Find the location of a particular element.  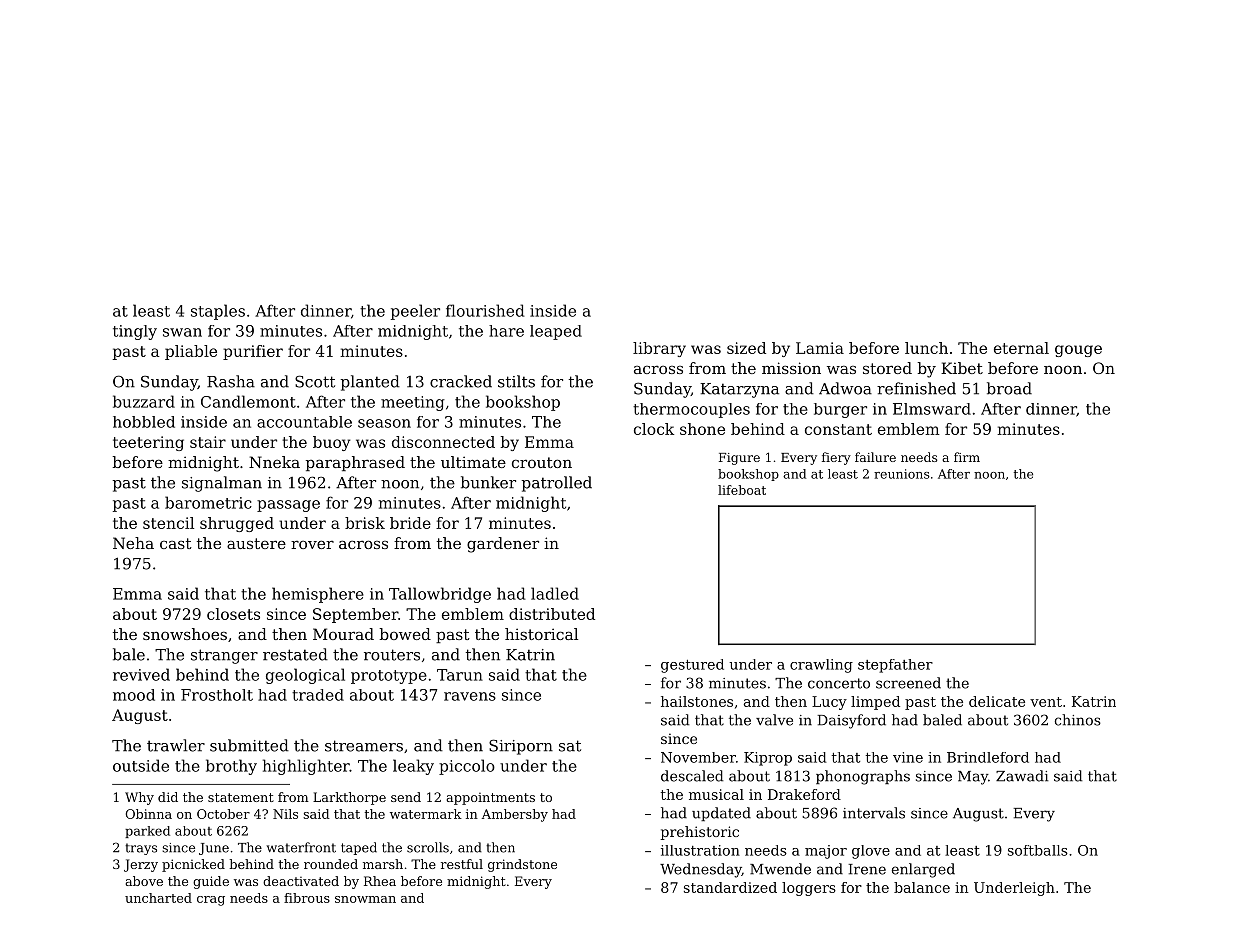

flourished is located at coordinates (485, 310).
